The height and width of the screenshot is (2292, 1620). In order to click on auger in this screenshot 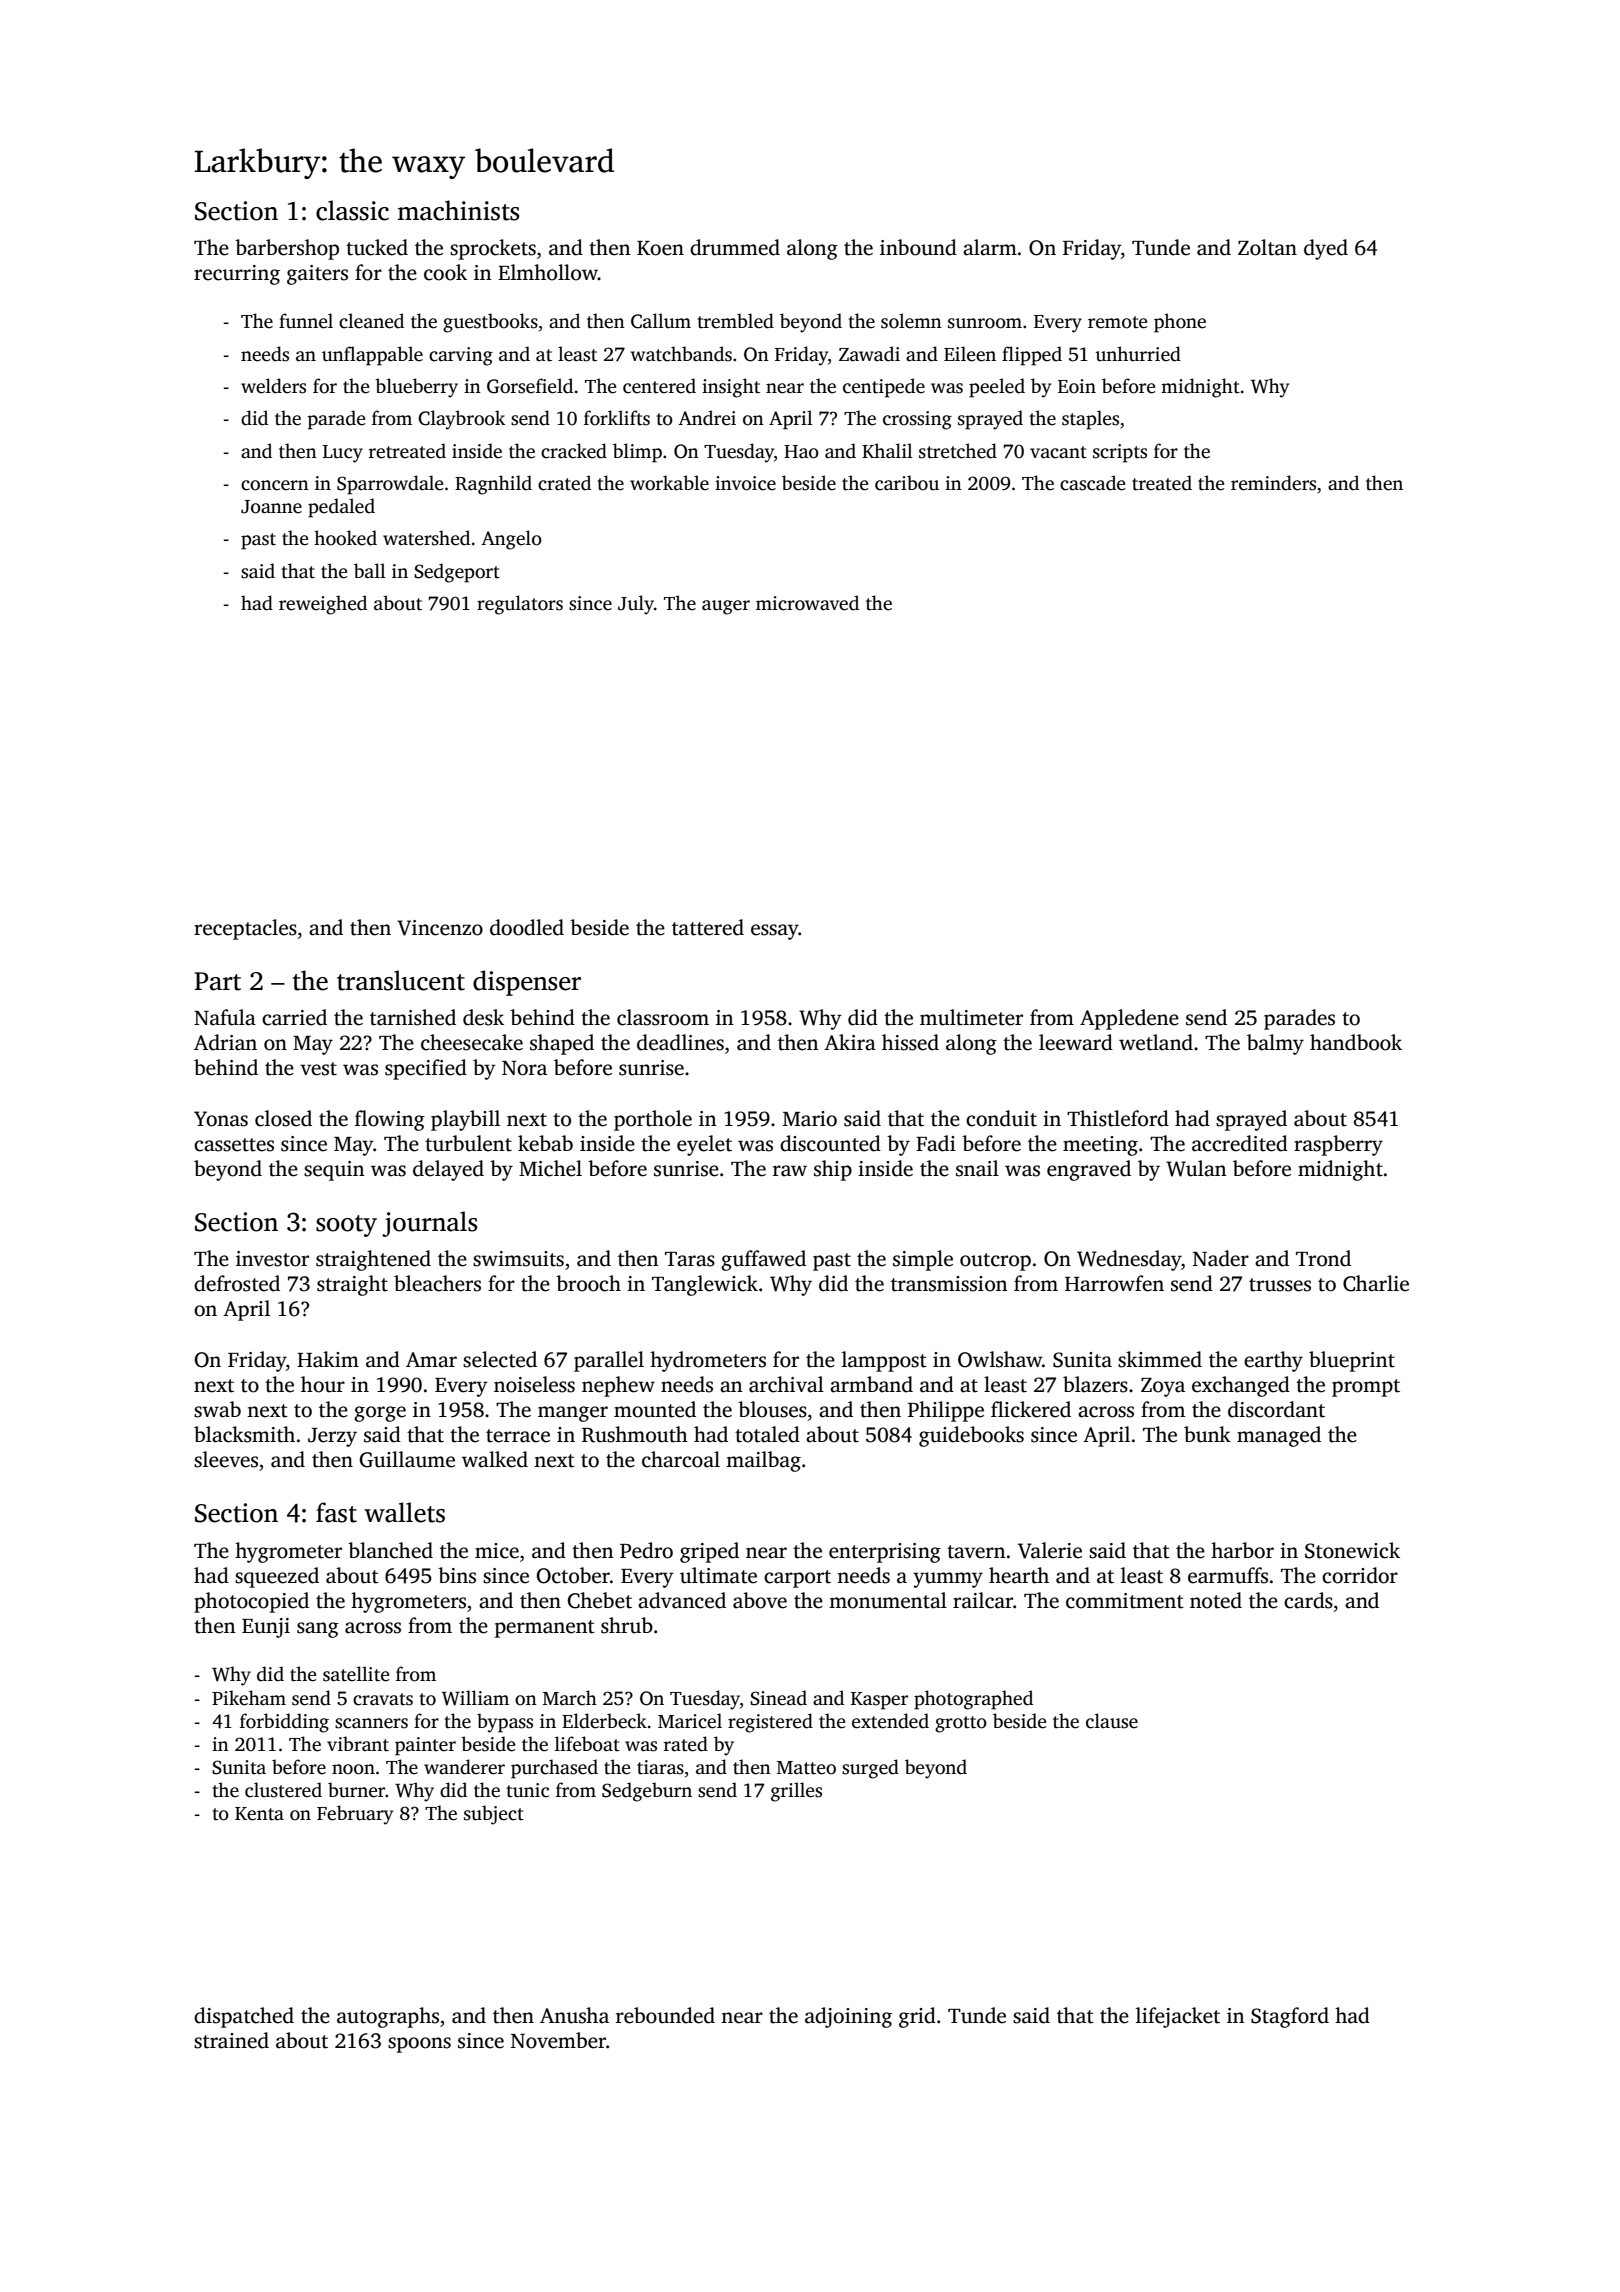, I will do `click(726, 607)`.
